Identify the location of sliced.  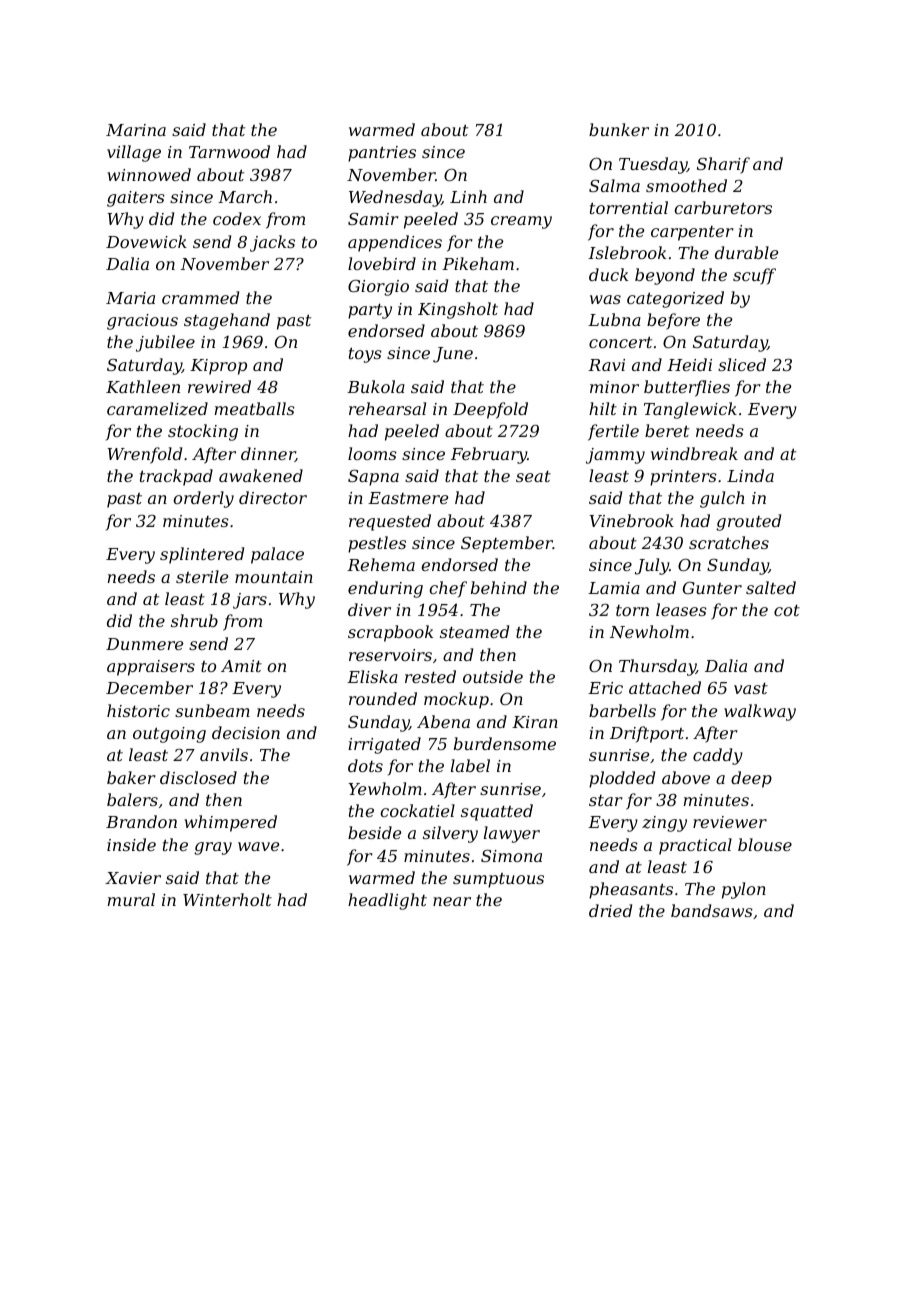
(742, 364).
